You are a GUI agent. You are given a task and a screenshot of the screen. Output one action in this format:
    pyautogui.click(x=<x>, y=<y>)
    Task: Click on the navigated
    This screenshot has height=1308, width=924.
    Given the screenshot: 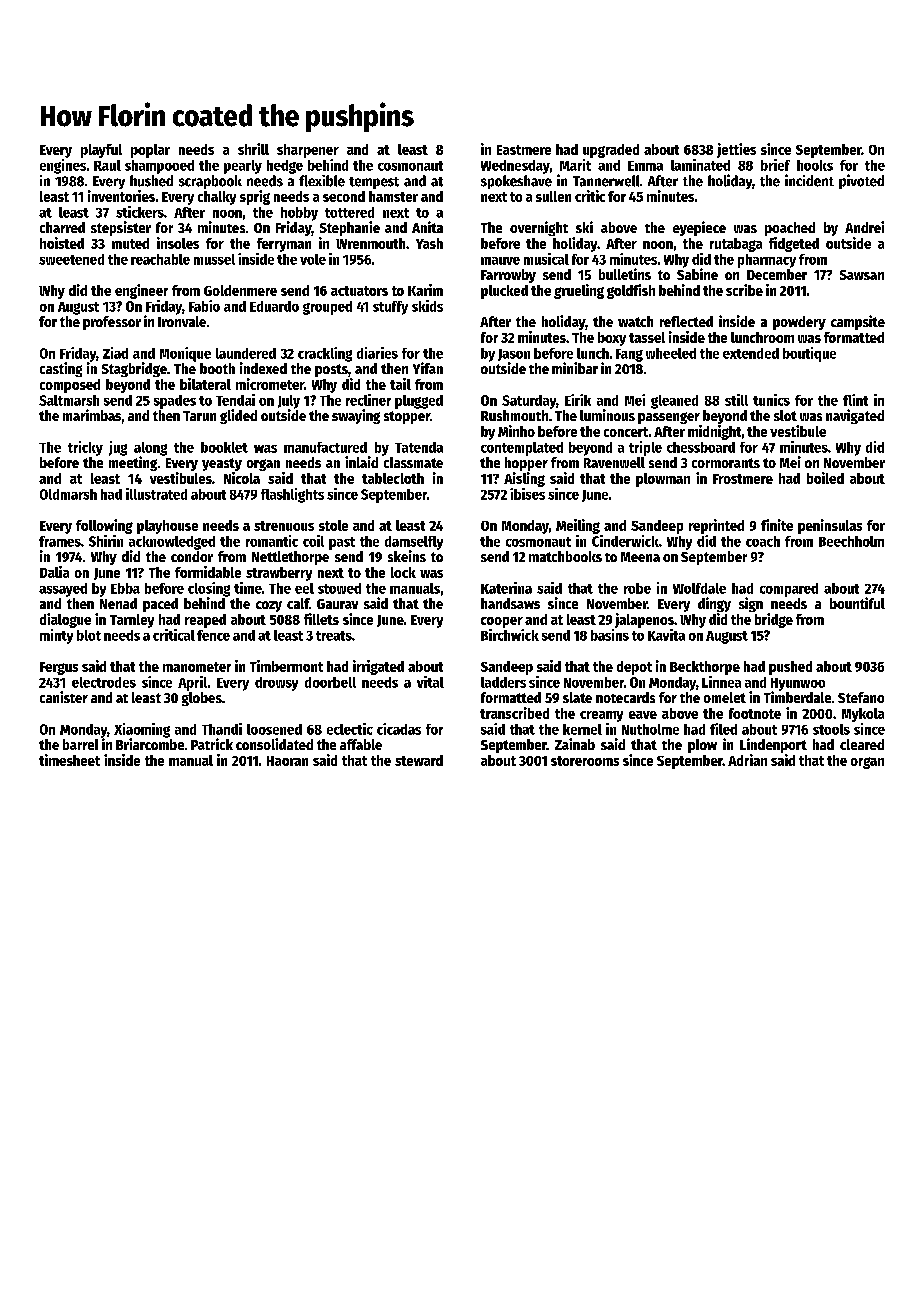 What is the action you would take?
    pyautogui.click(x=855, y=416)
